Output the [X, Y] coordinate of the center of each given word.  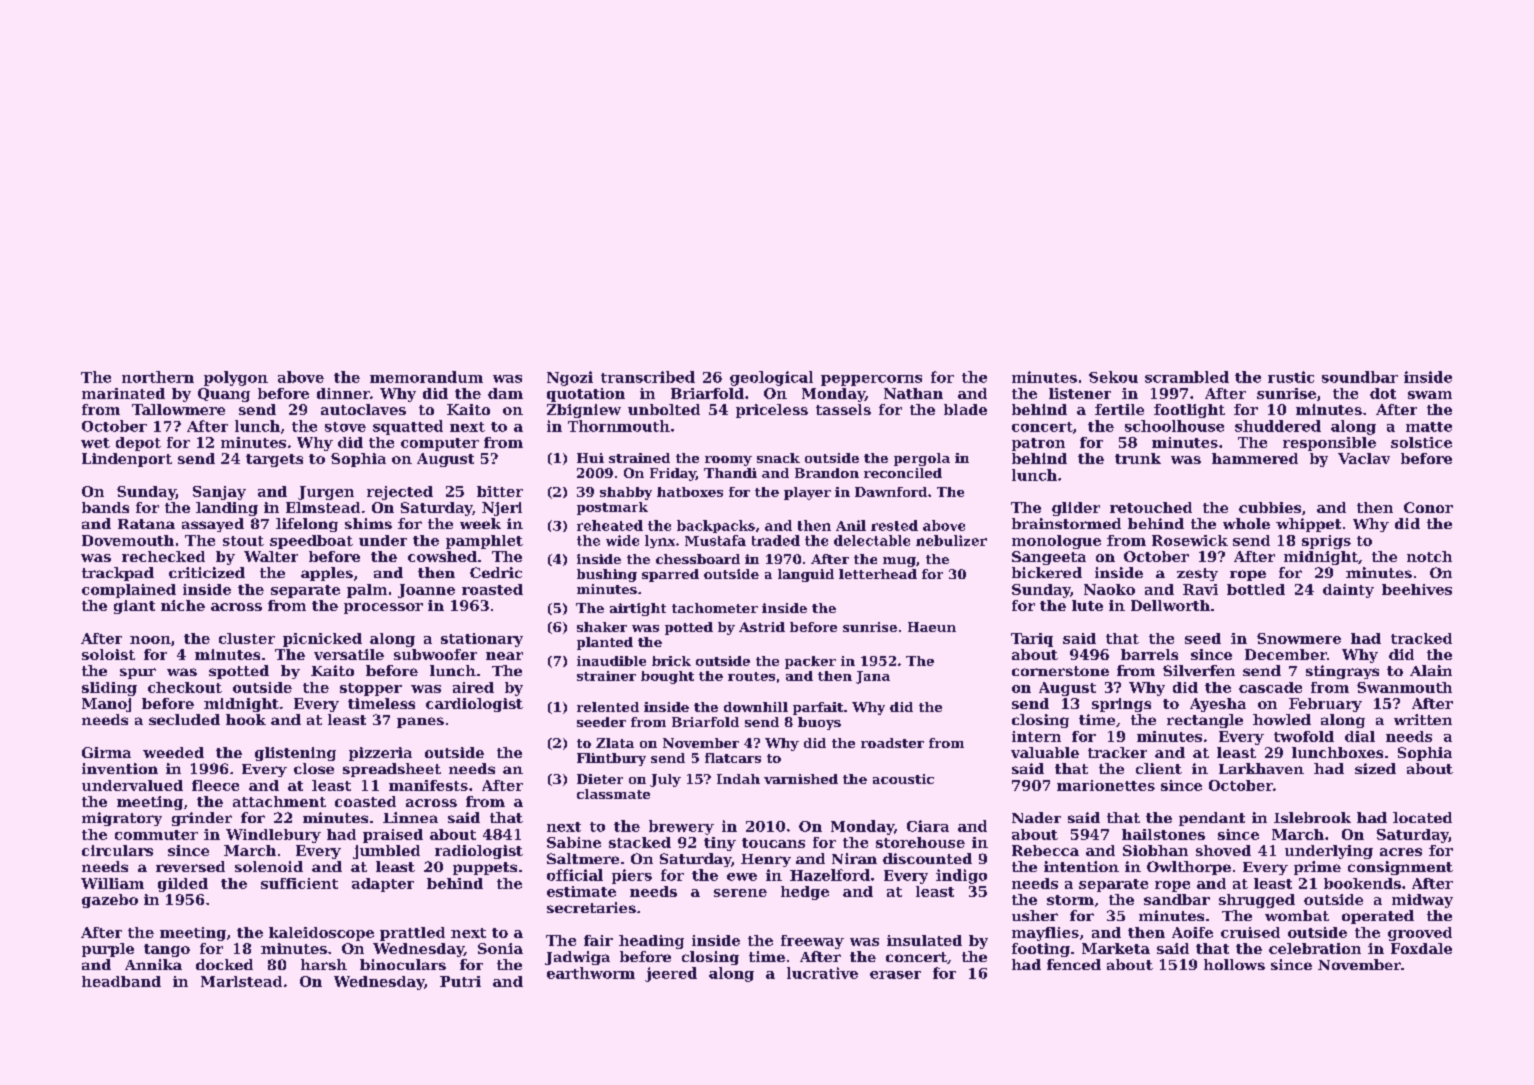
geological [771, 378]
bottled [1256, 589]
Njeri [502, 509]
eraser [895, 975]
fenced [1074, 964]
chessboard [698, 559]
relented [608, 707]
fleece [215, 785]
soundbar [1360, 377]
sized [1375, 768]
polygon [236, 378]
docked [224, 964]
